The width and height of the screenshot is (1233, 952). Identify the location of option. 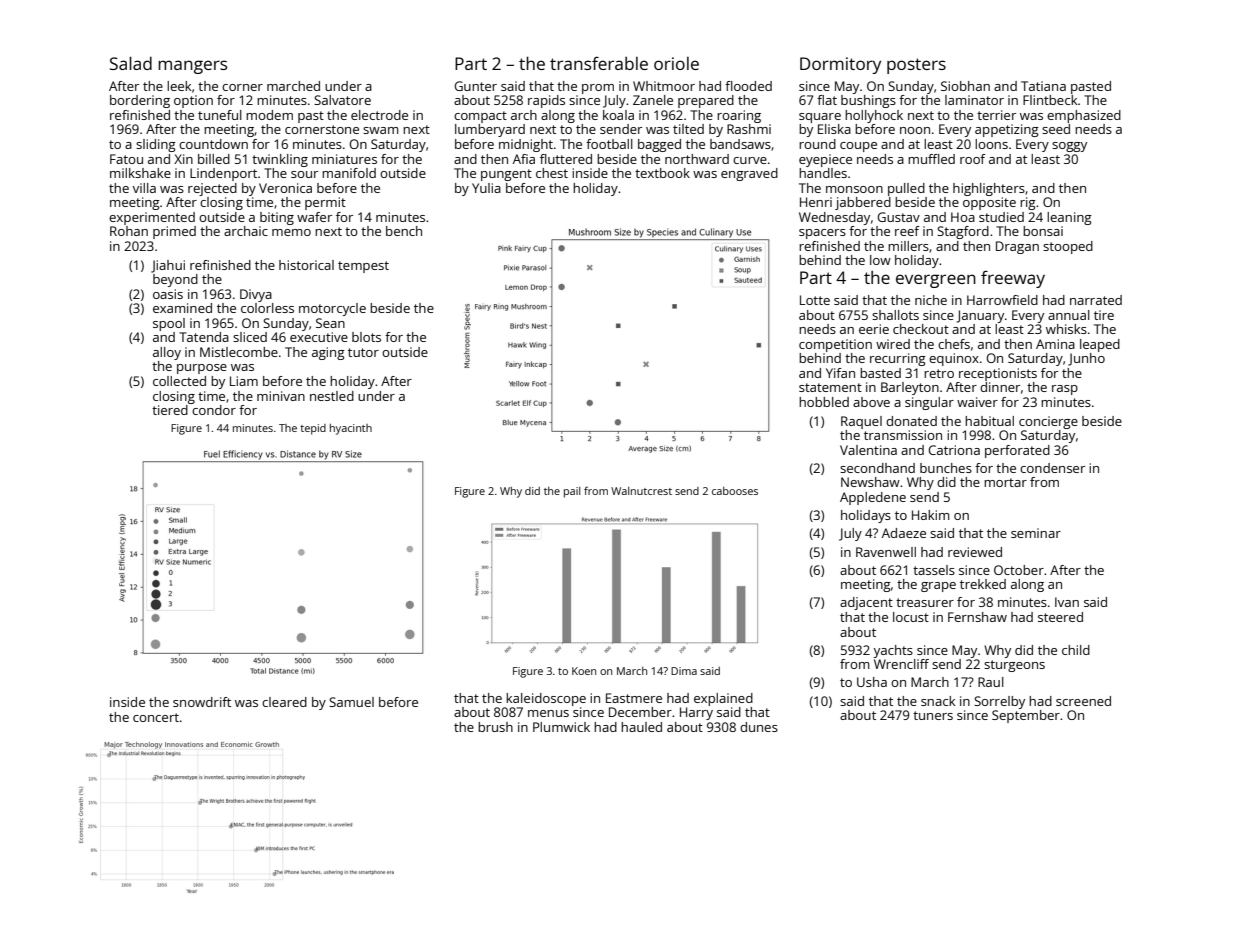
(193, 101).
